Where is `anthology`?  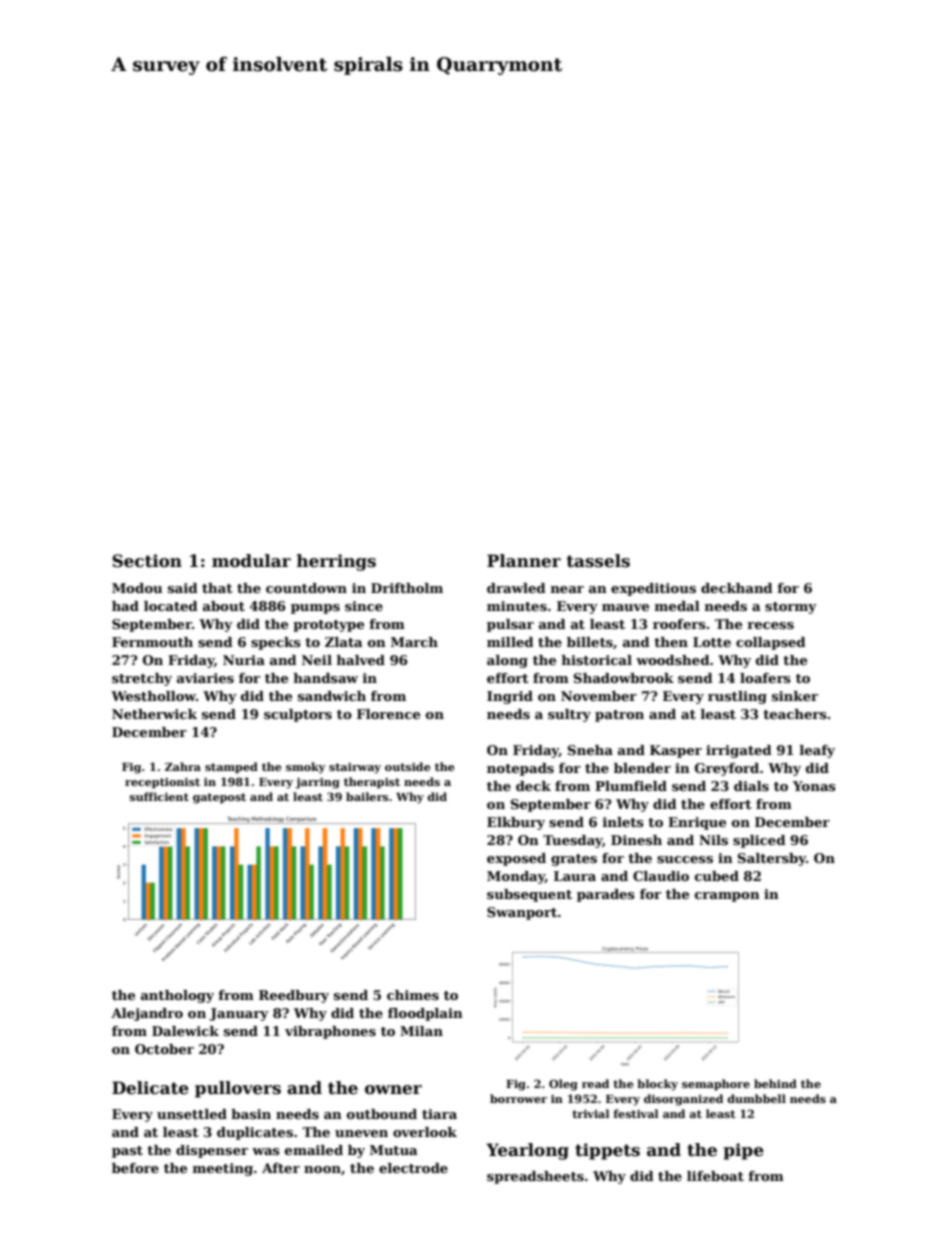
anthology is located at coordinates (177, 996).
